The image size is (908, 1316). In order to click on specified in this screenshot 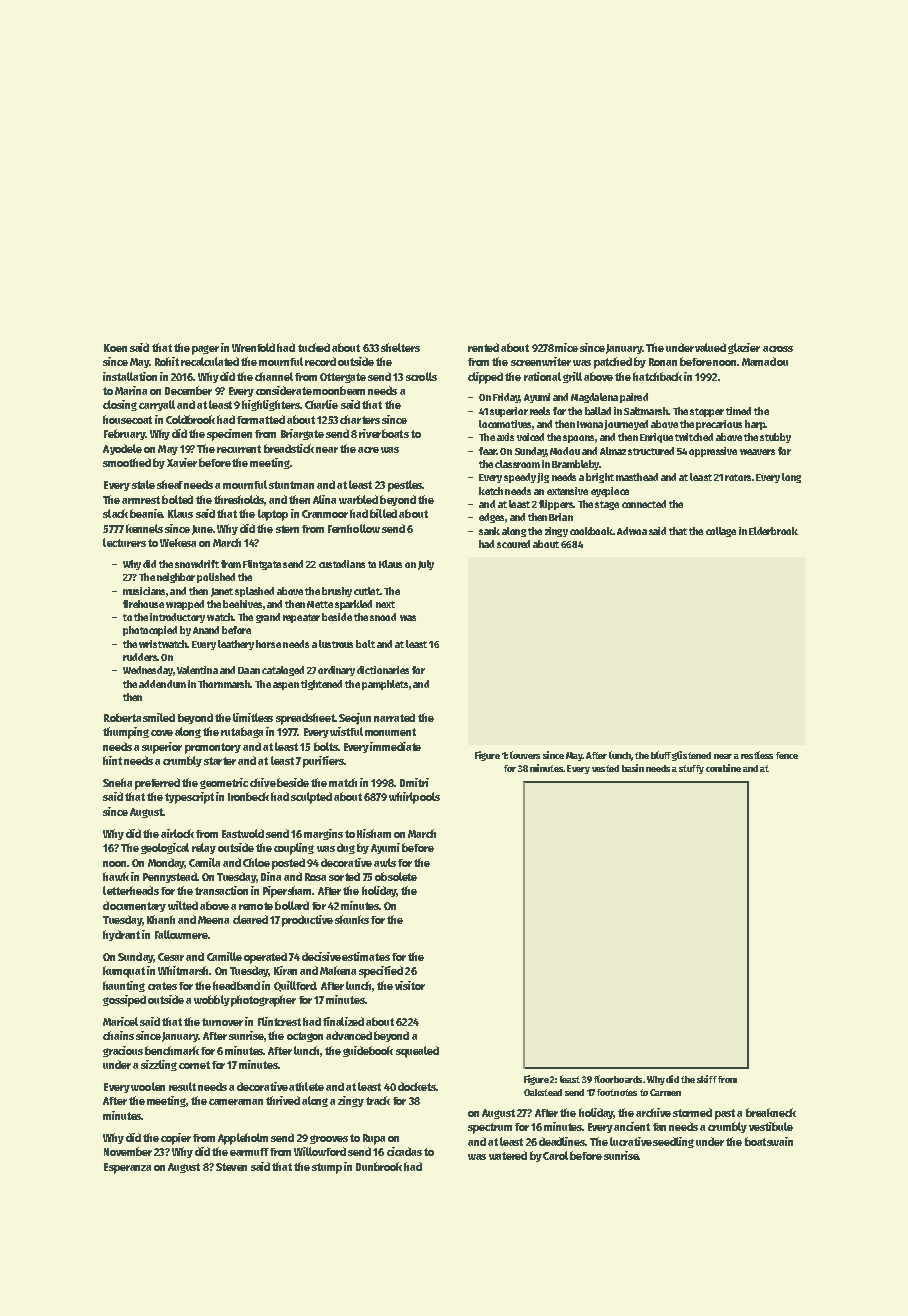, I will do `click(381, 972)`.
